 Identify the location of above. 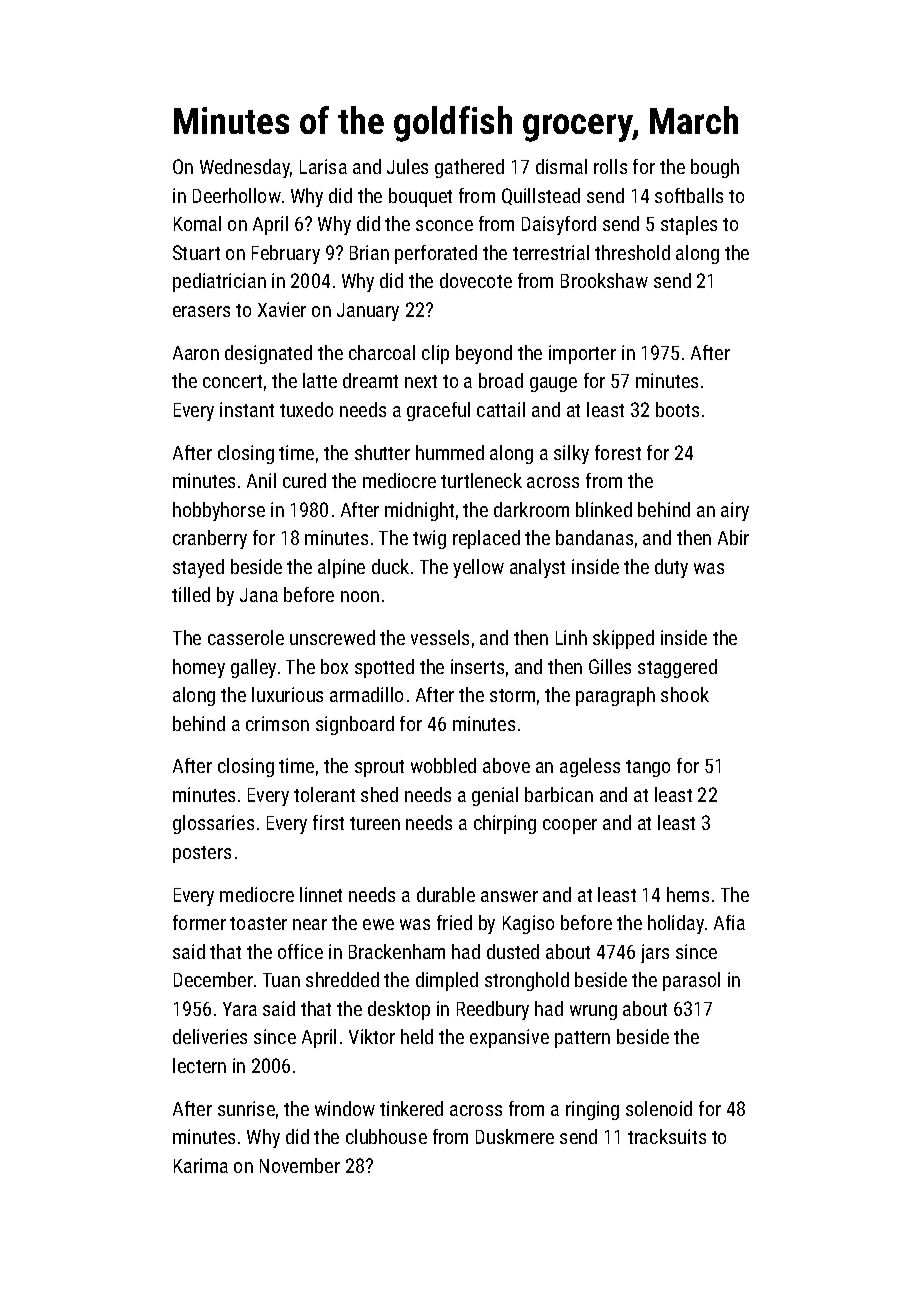
(506, 765).
